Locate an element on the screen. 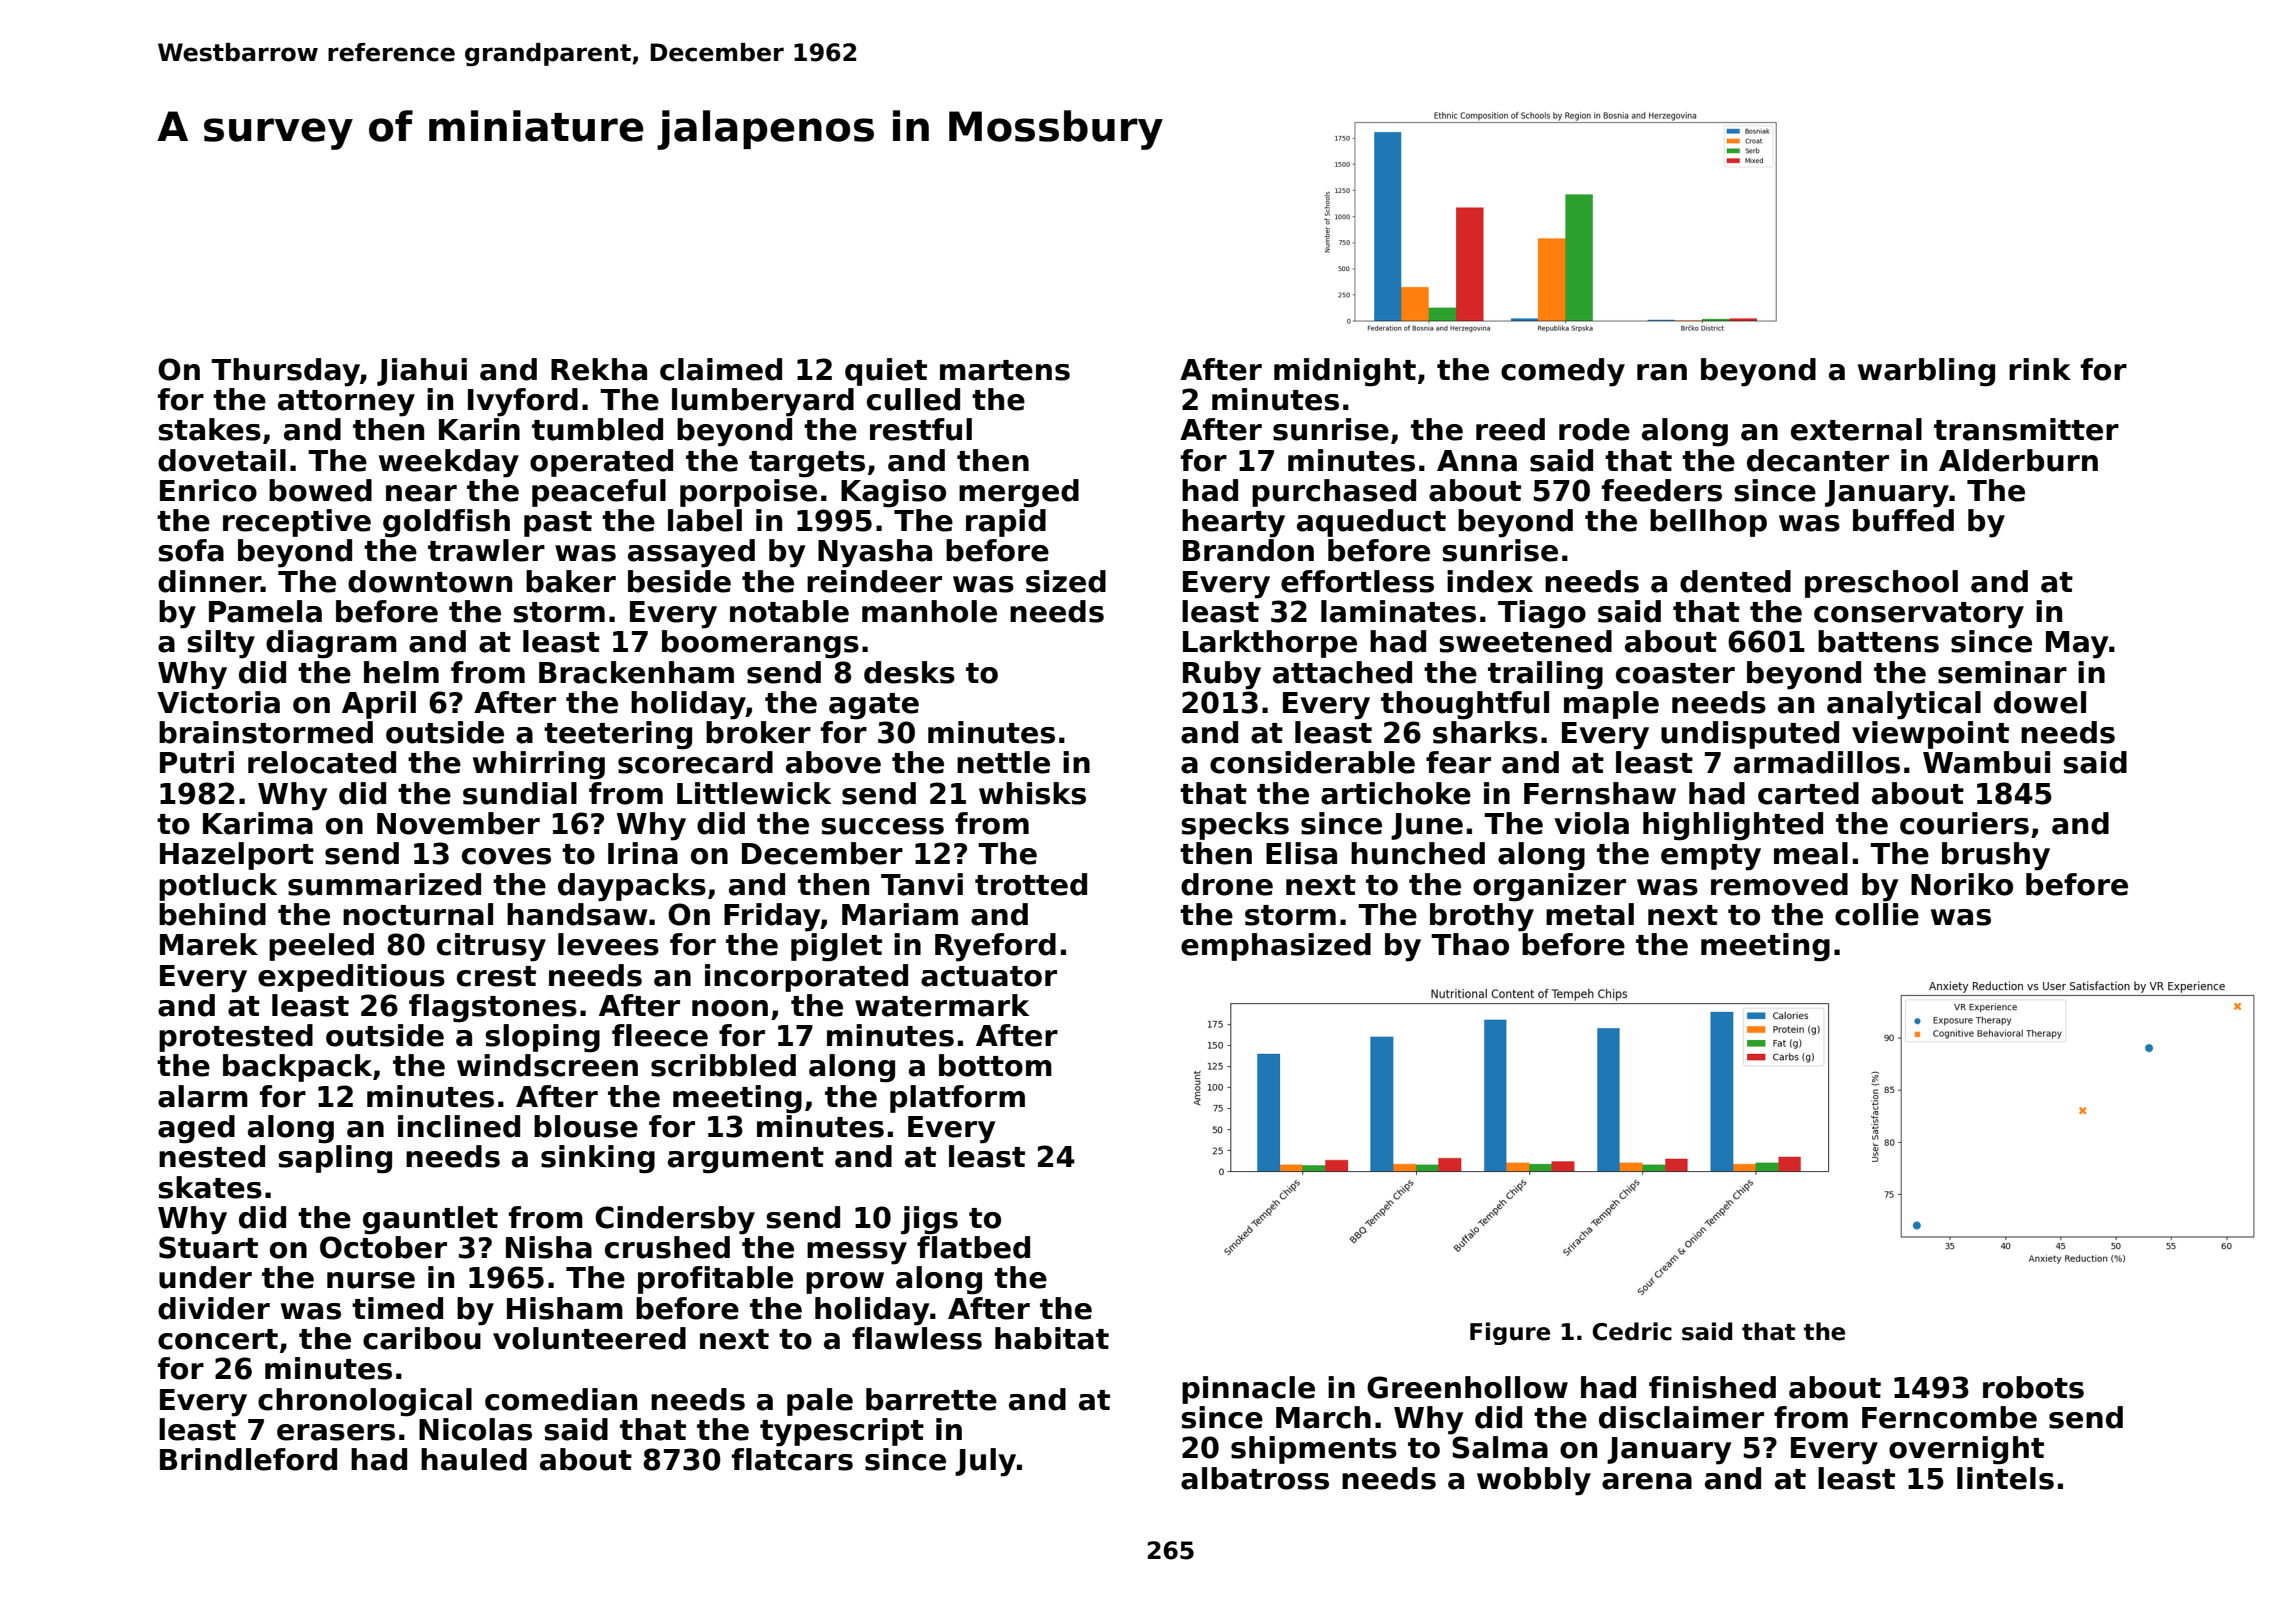 This screenshot has width=2292, height=1620. lintels is located at coordinates (2005, 1478).
